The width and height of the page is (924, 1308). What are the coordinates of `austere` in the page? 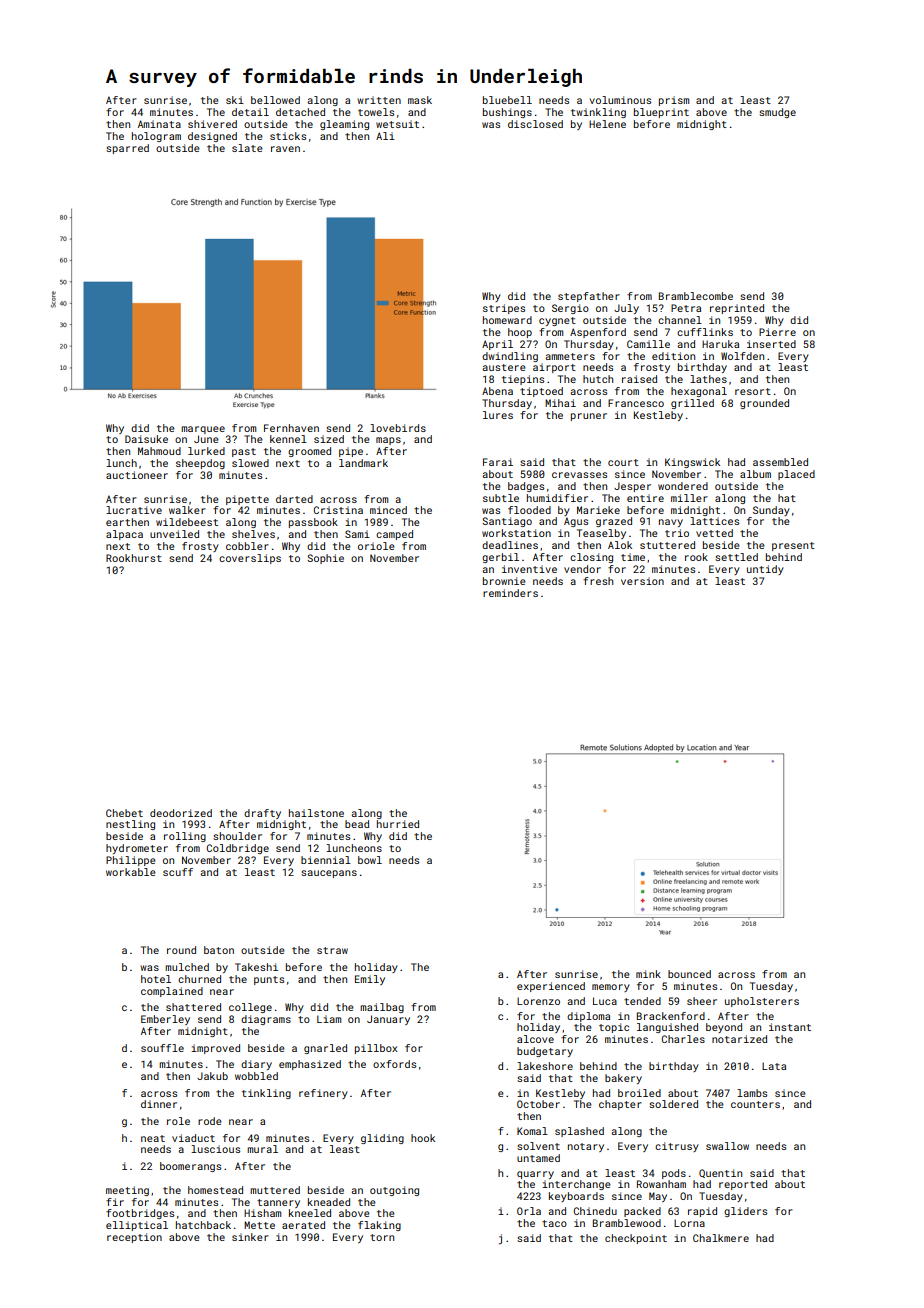 It's located at (504, 367).
